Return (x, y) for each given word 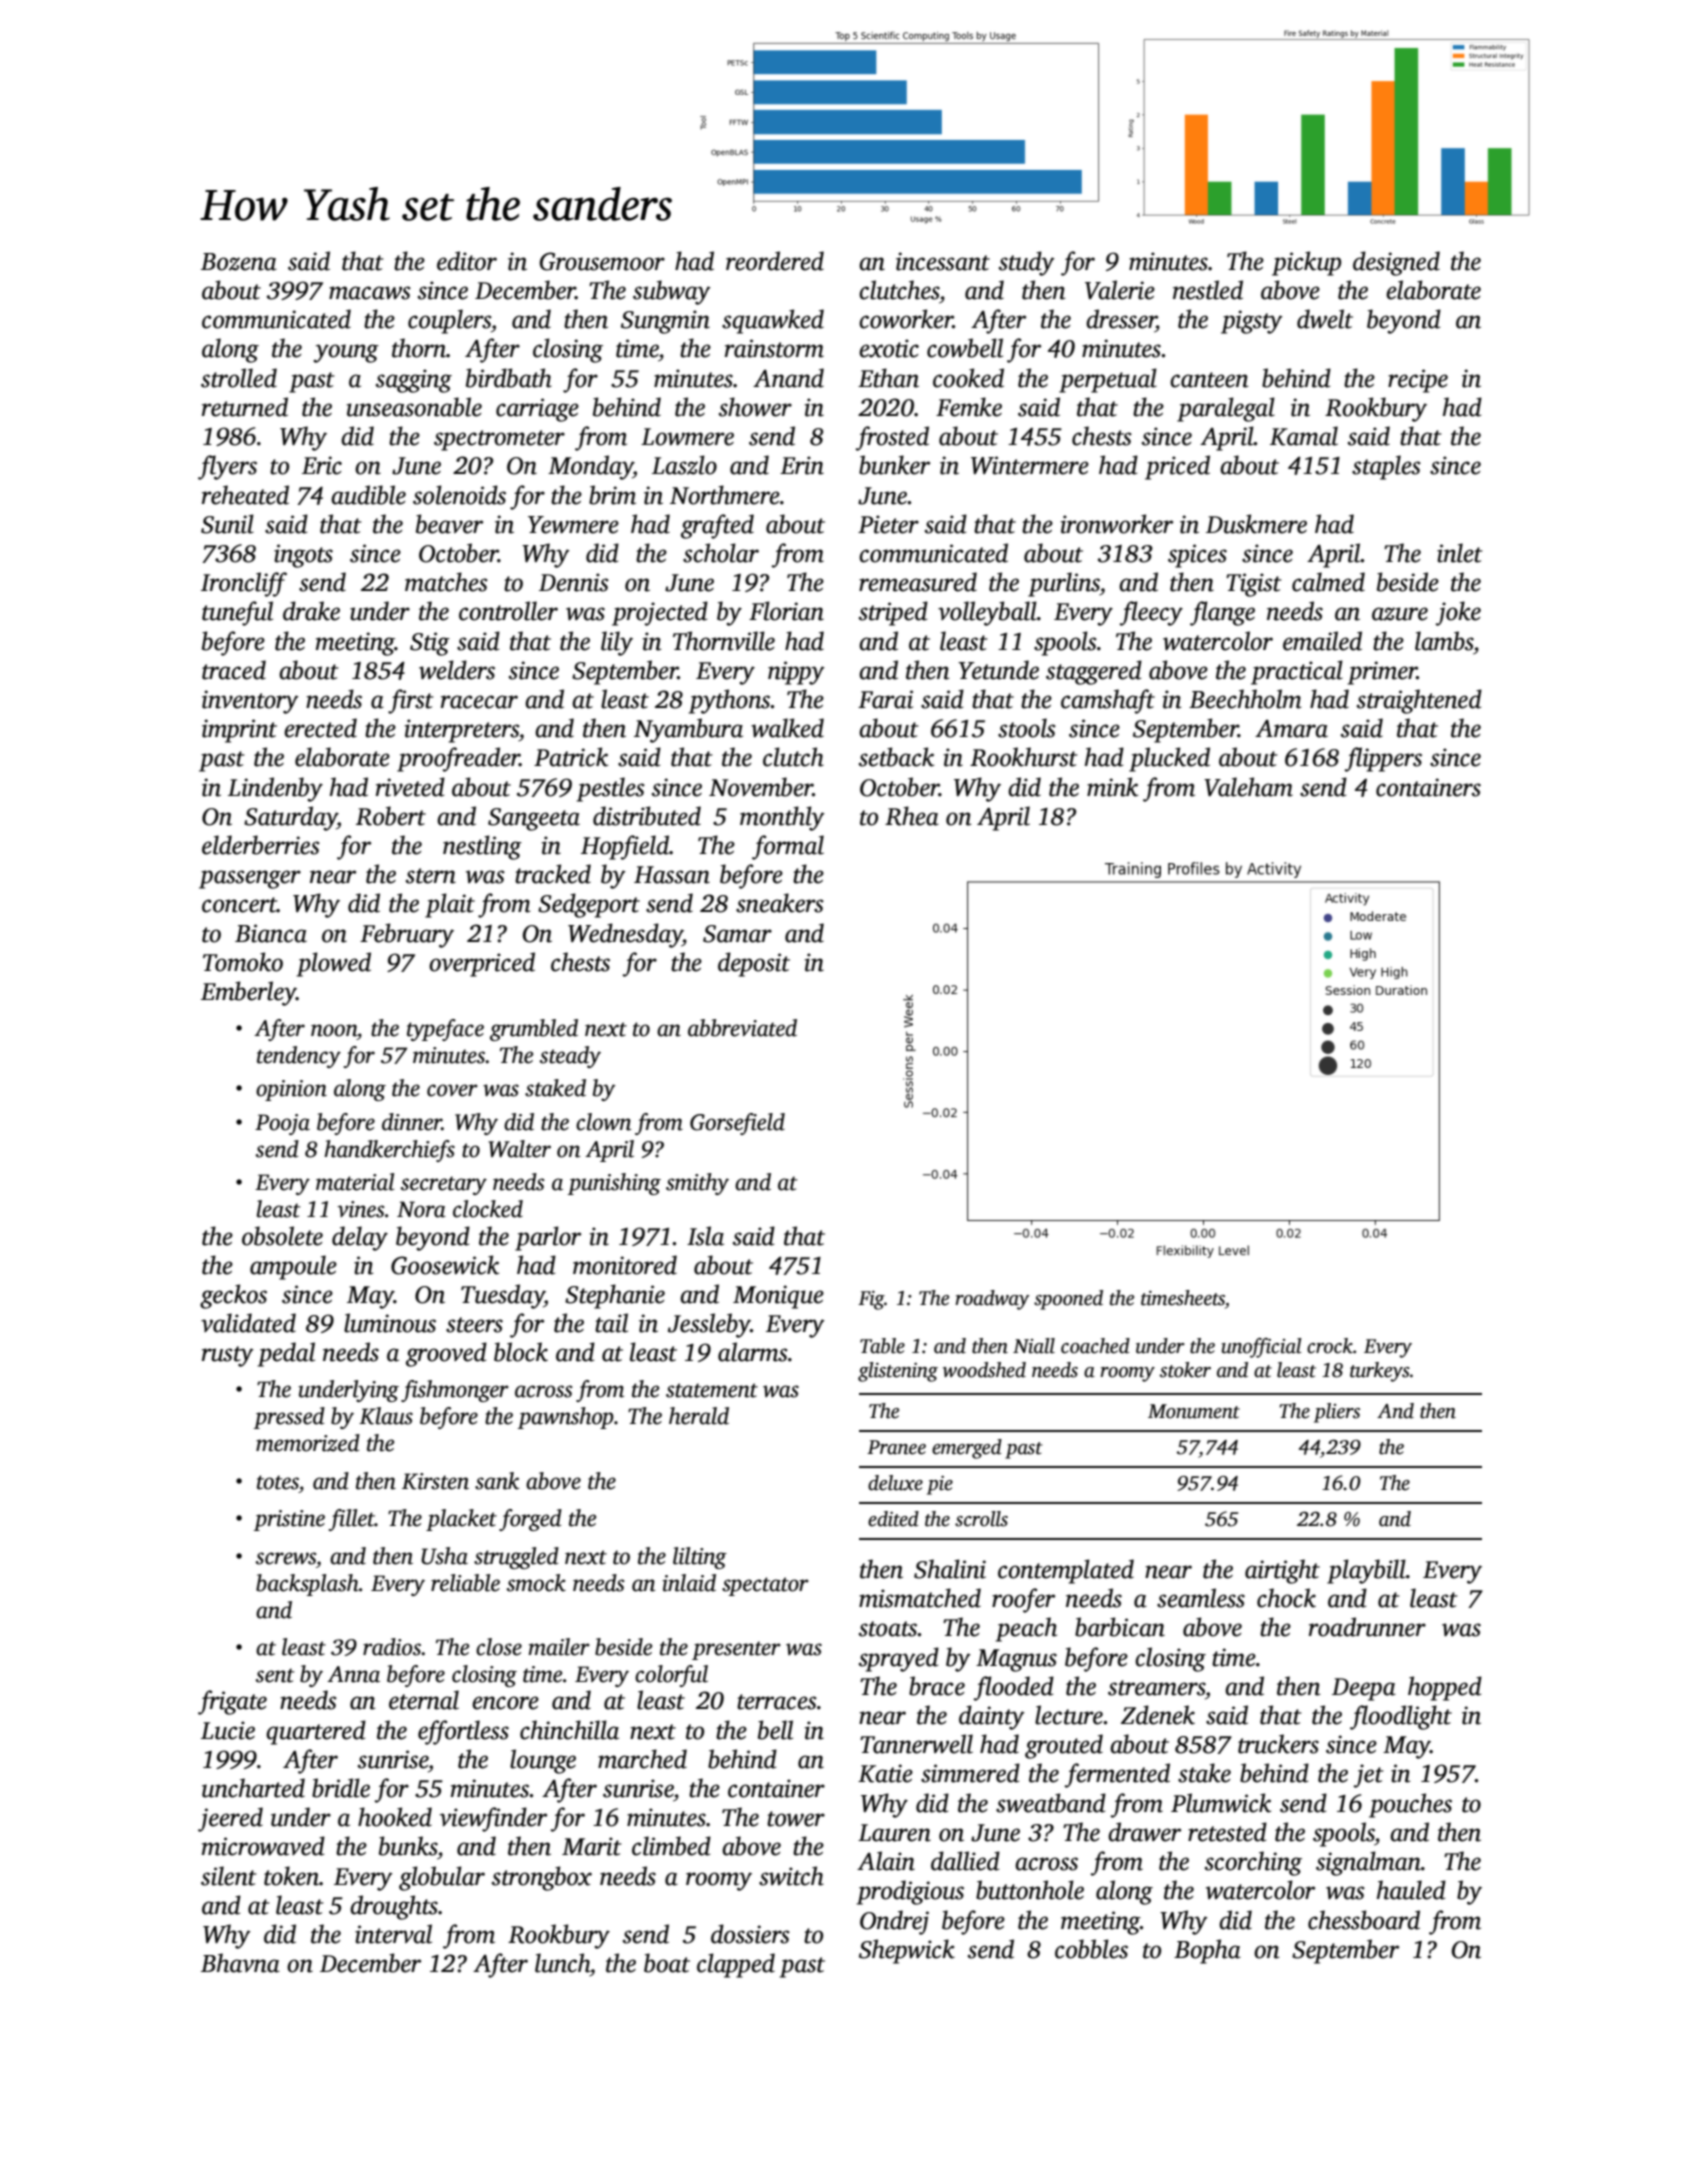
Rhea (912, 816)
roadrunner (1367, 1627)
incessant (943, 261)
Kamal (1304, 436)
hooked (395, 1817)
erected (320, 728)
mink (1112, 787)
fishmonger (455, 1391)
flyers (227, 467)
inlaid (689, 1583)
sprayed (899, 1659)
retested (1227, 1832)
